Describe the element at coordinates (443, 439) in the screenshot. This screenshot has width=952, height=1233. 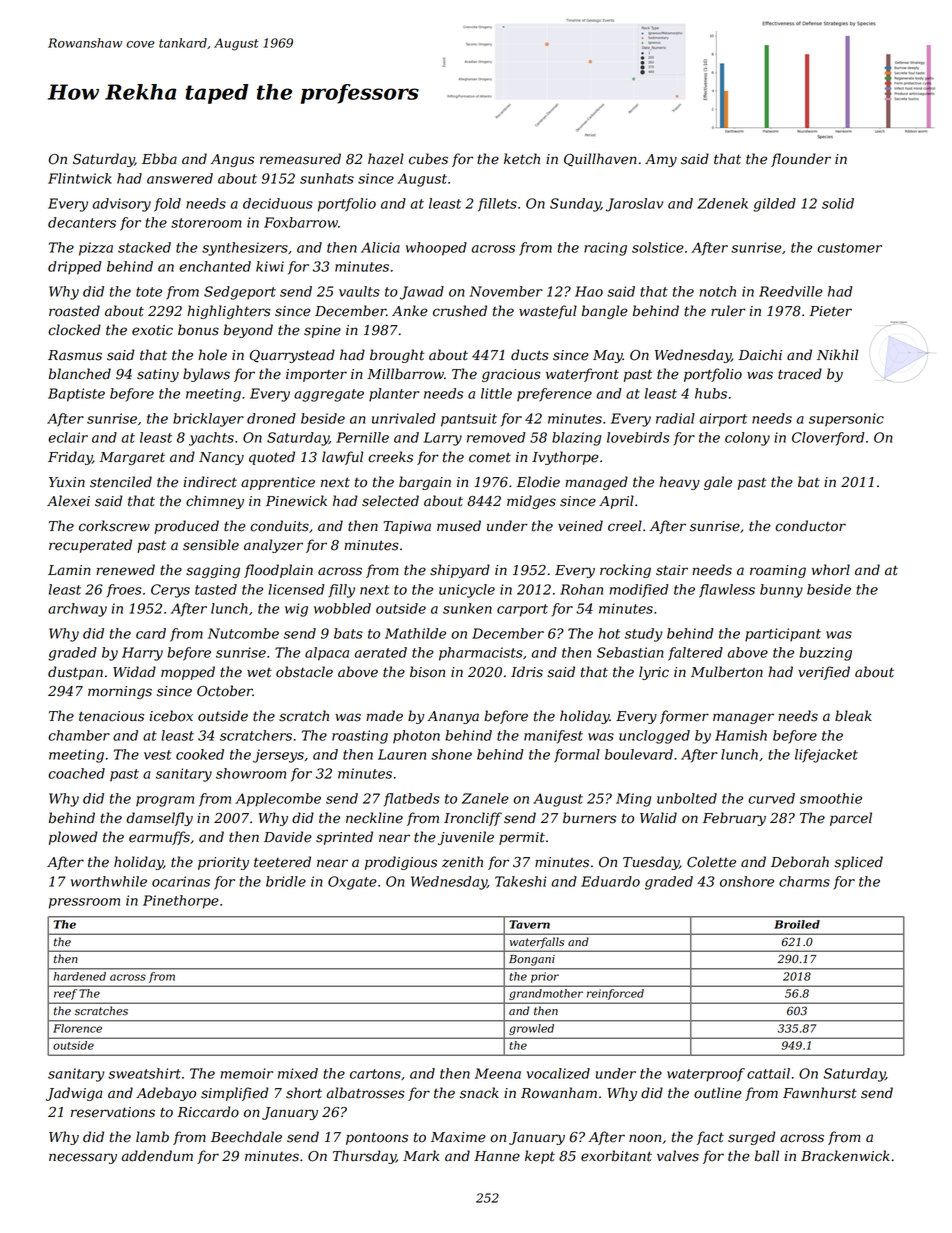
I see `Larry` at that location.
